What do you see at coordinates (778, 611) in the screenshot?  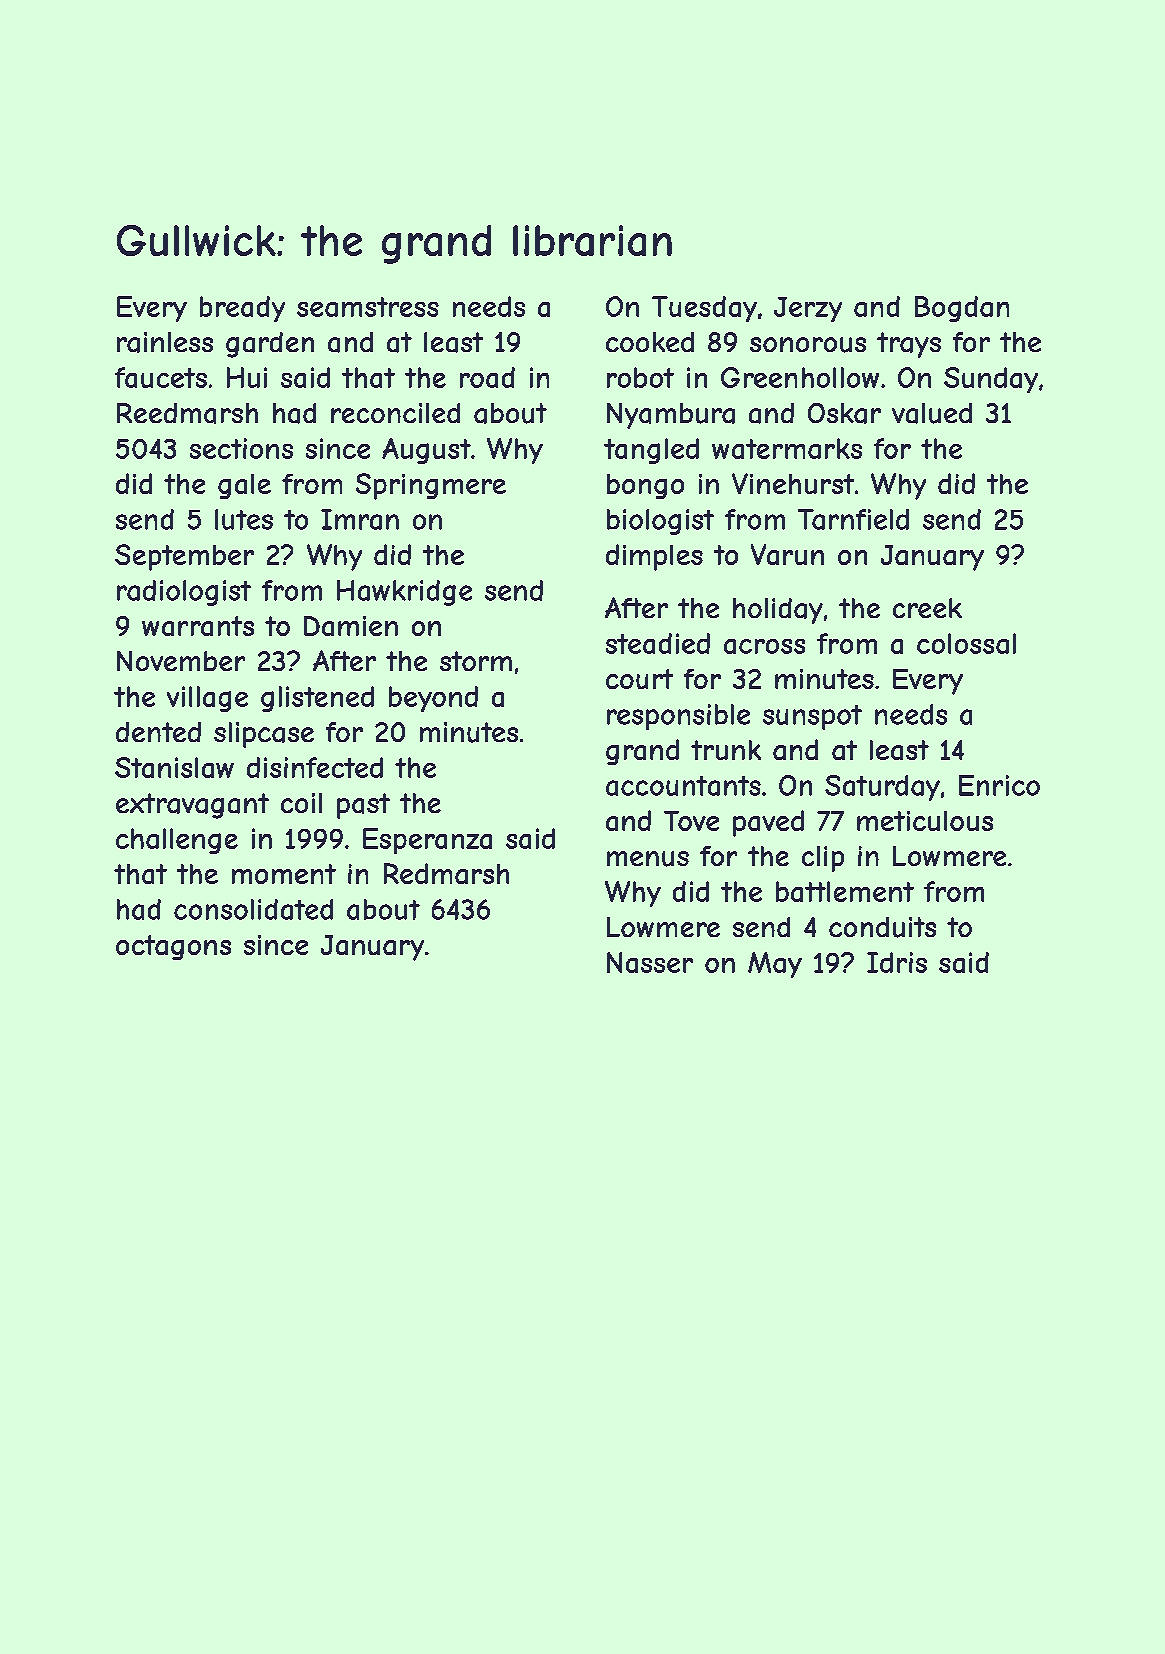 I see `holiday` at bounding box center [778, 611].
